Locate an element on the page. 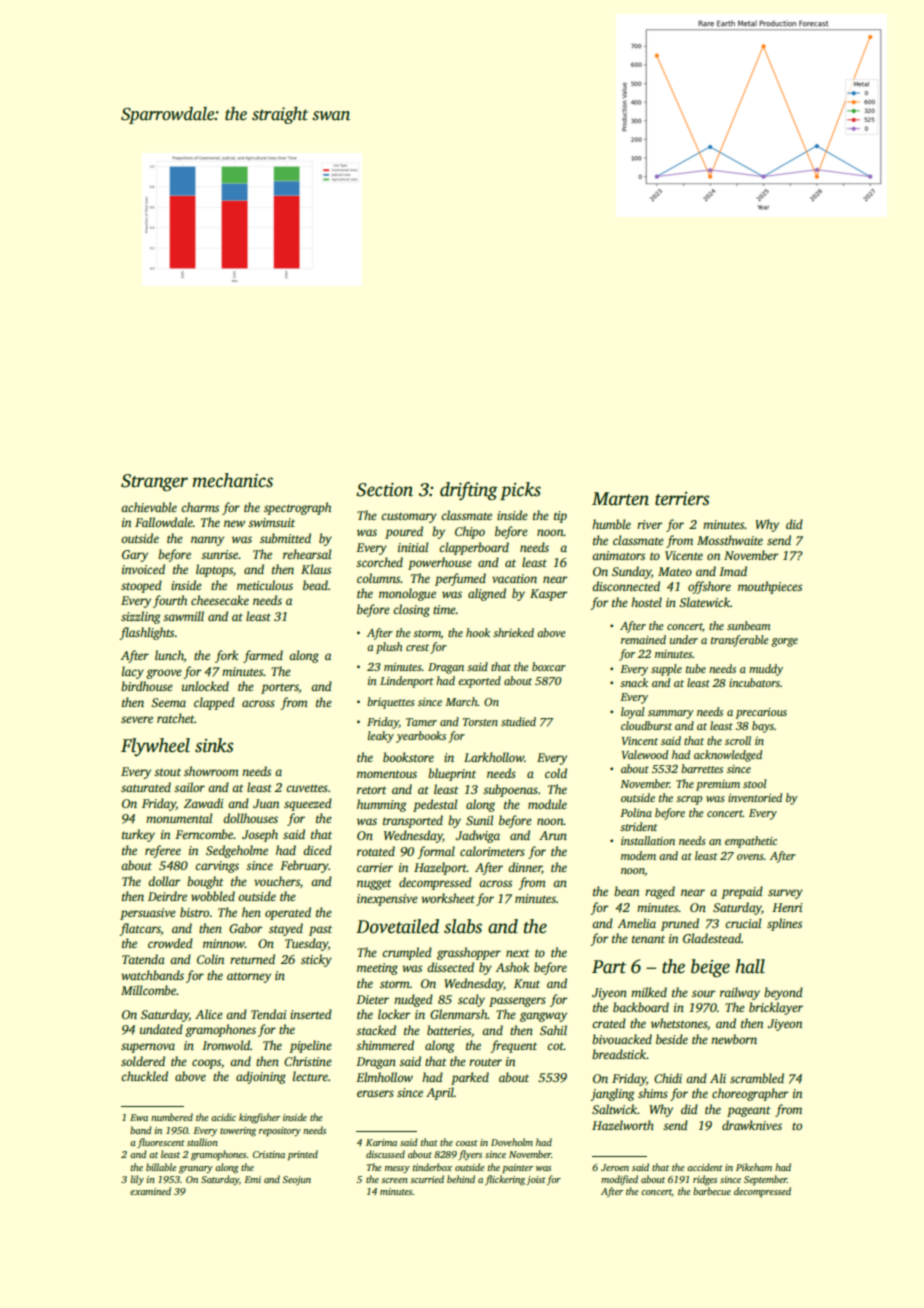 This image has width=924, height=1308. supple is located at coordinates (666, 670).
